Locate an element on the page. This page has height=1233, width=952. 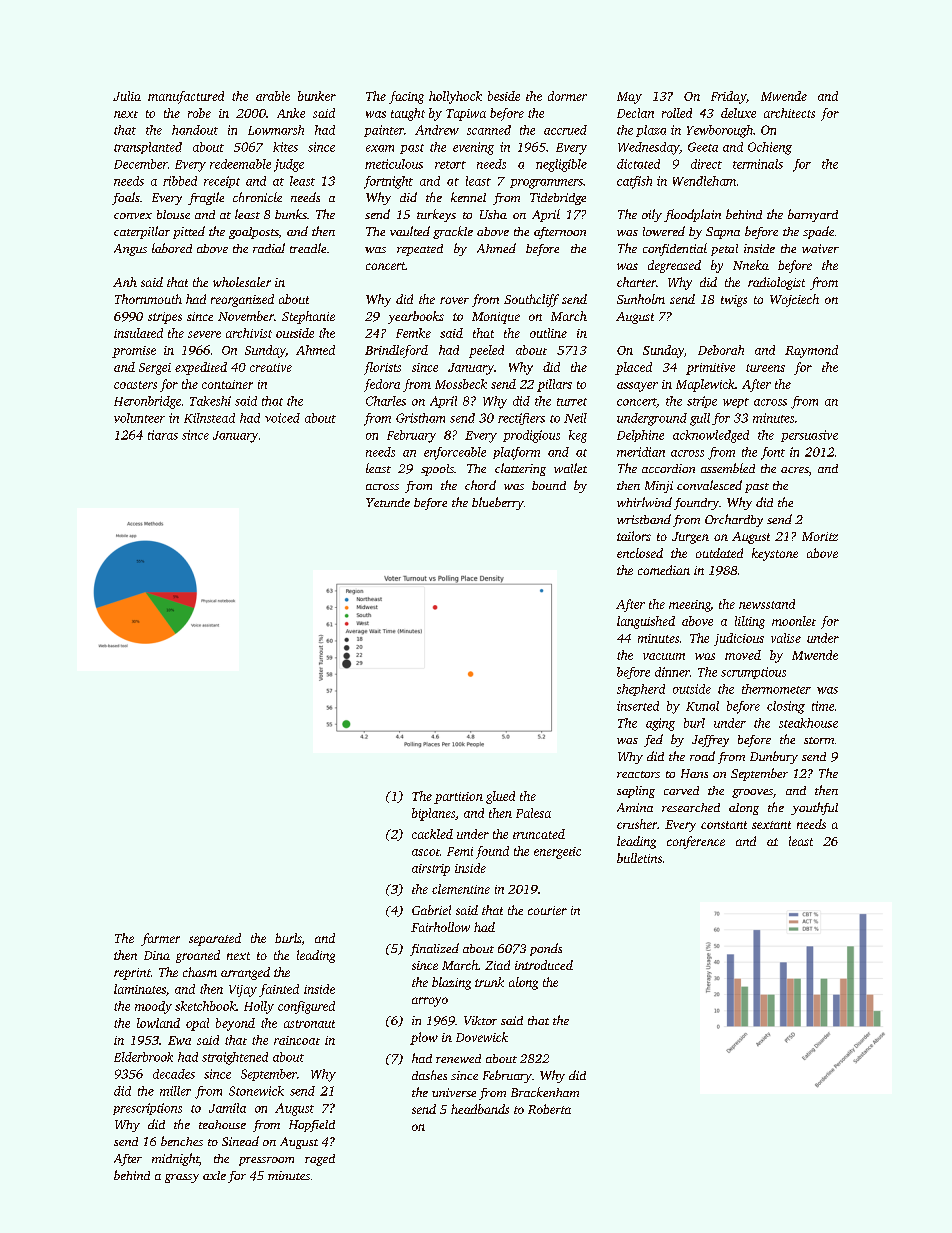
architects is located at coordinates (789, 113).
